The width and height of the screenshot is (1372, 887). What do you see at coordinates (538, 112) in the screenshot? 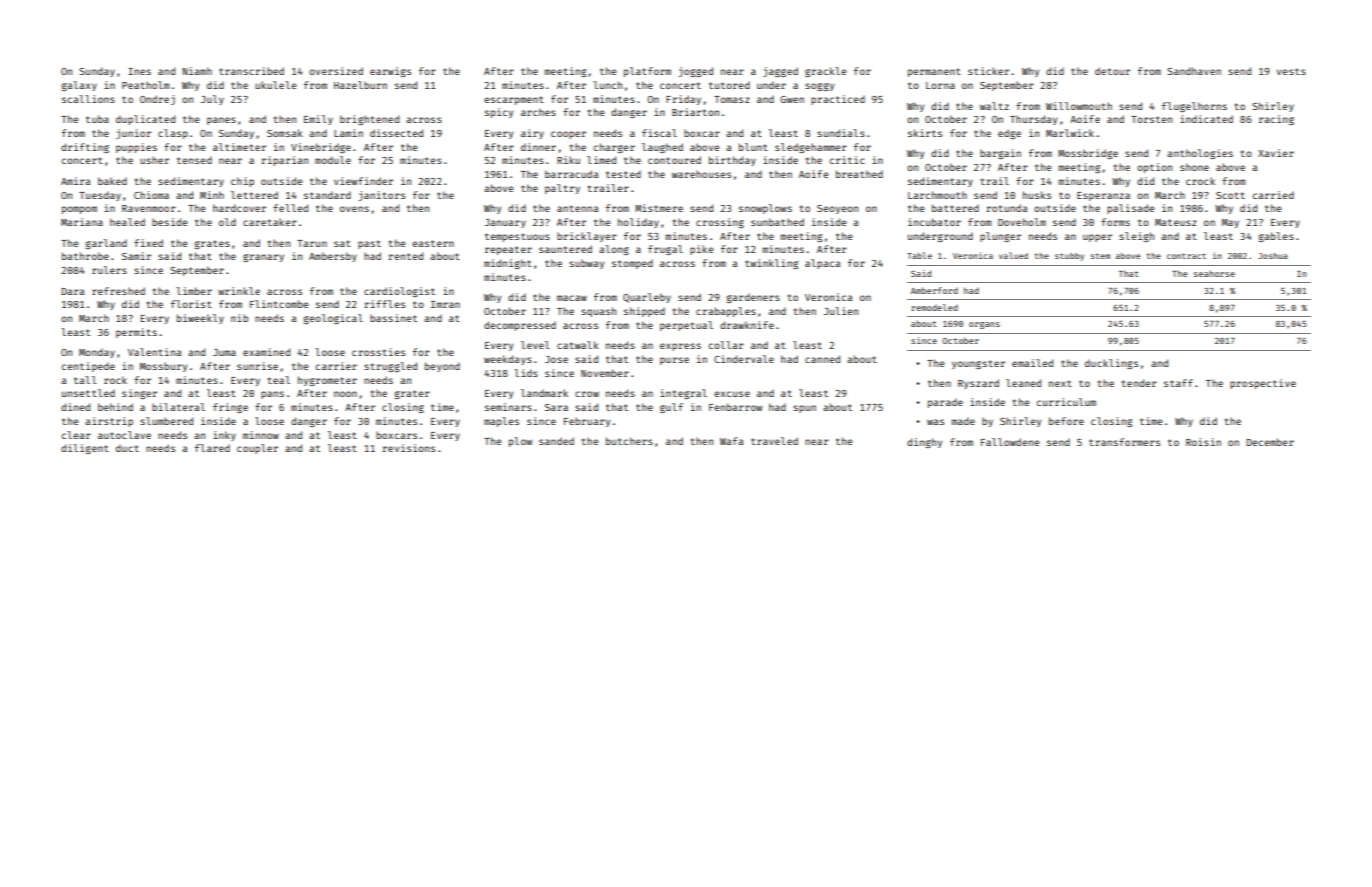
I see `arches` at bounding box center [538, 112].
